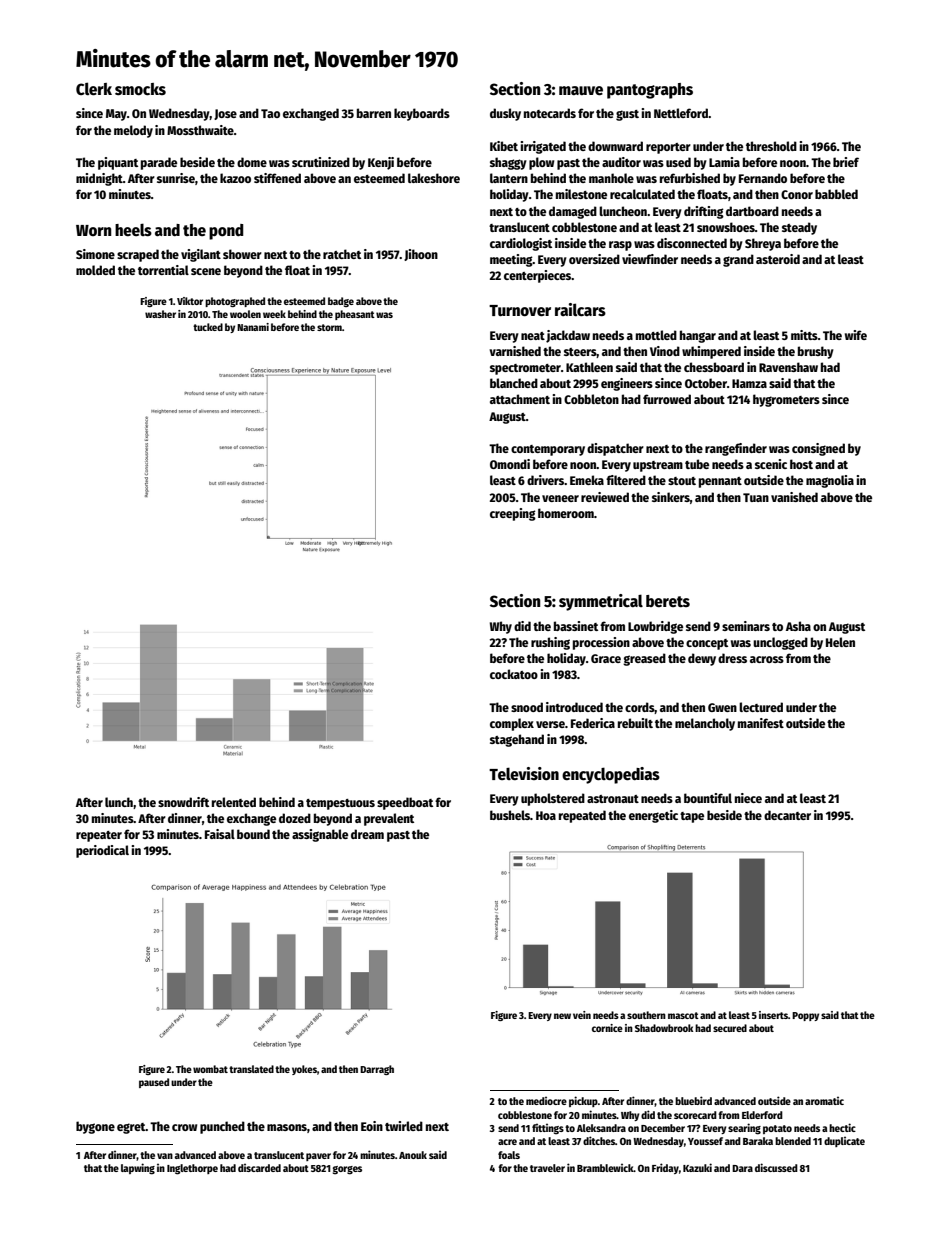  Describe the element at coordinates (510, 815) in the screenshot. I see `bushels` at that location.
